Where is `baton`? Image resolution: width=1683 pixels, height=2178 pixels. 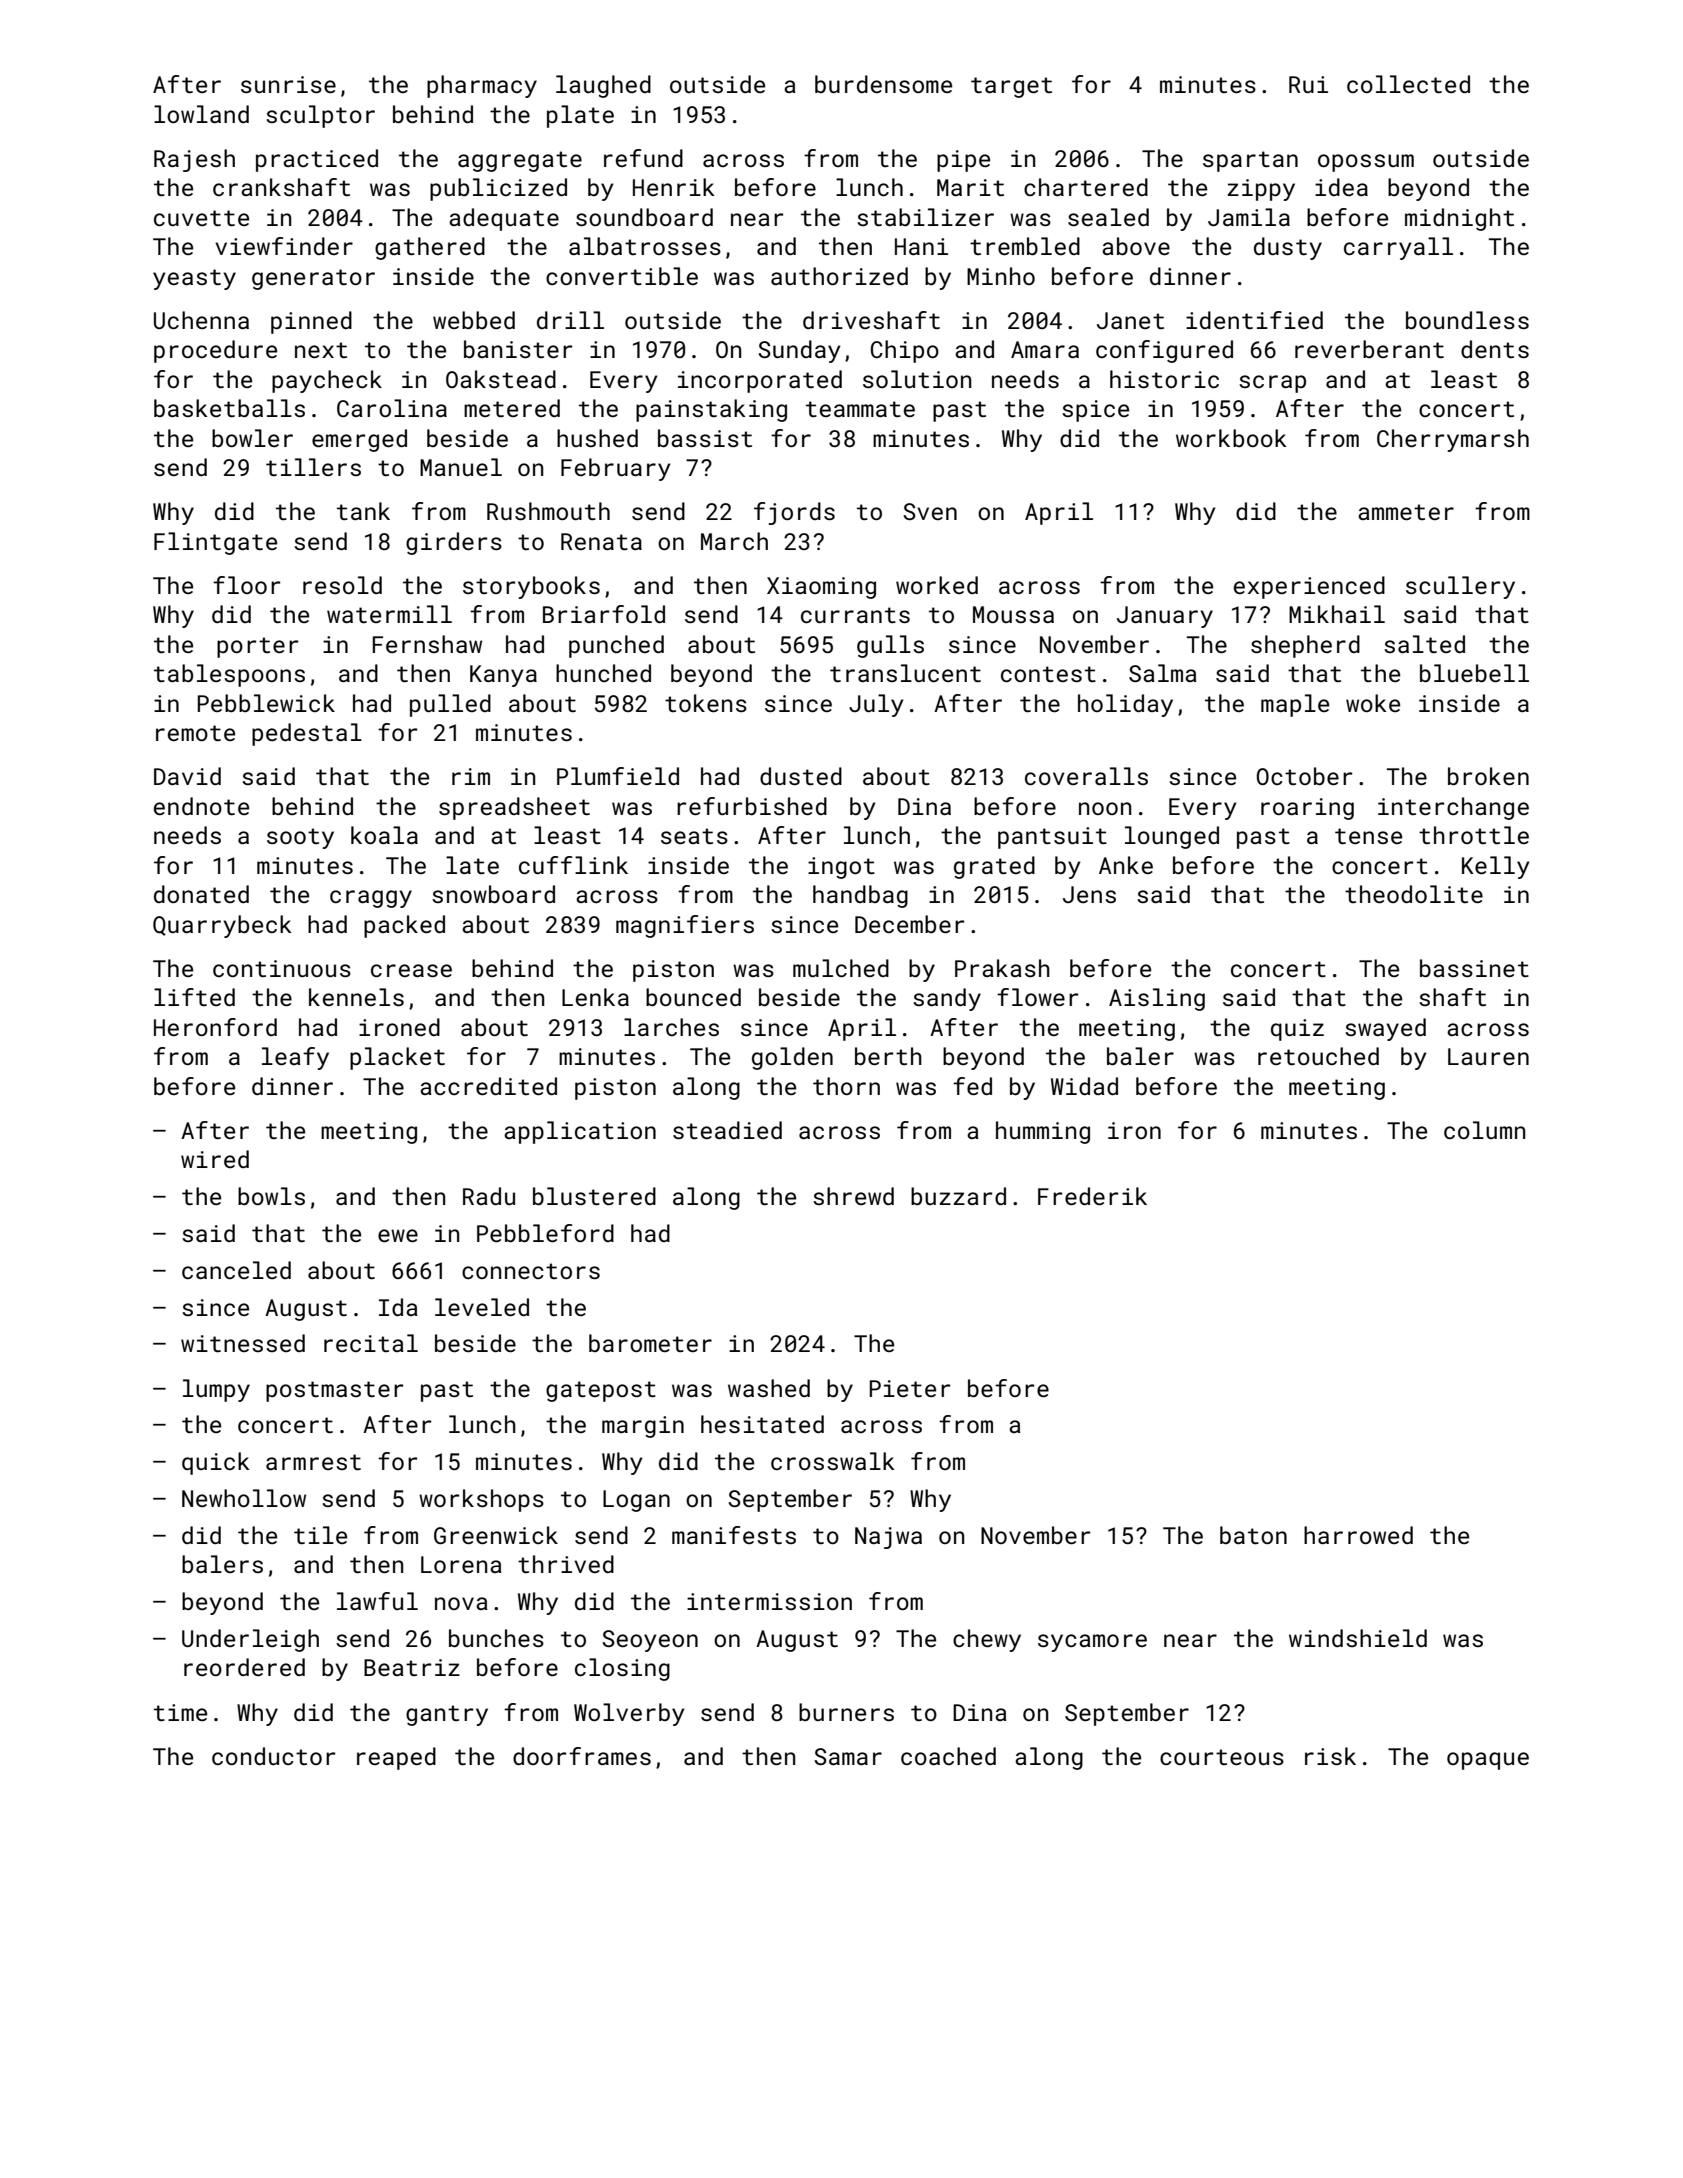 baton is located at coordinates (1253, 1535).
